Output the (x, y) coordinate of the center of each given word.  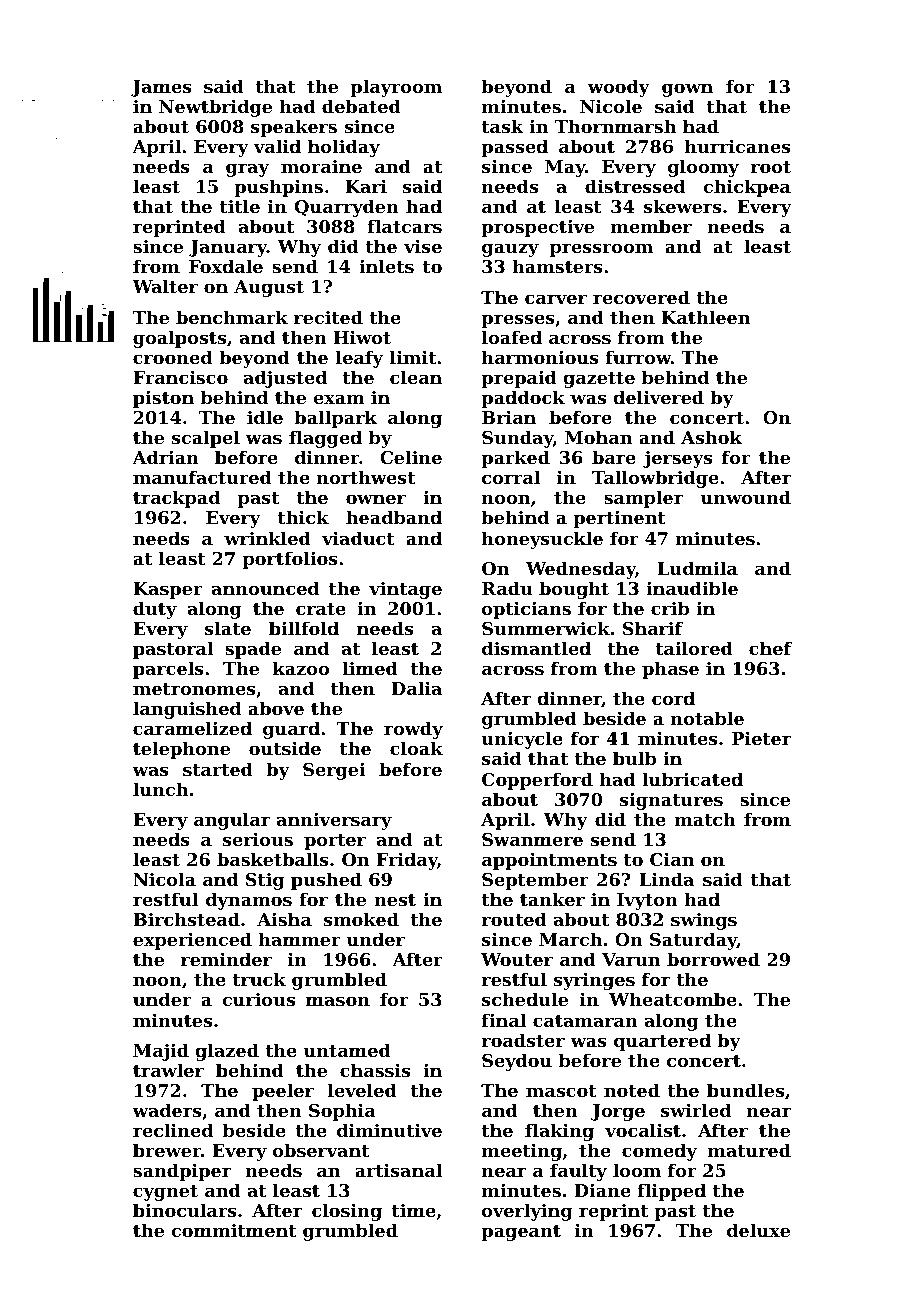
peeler (283, 1092)
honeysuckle (542, 540)
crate (321, 609)
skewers (682, 206)
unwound (746, 497)
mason (338, 1001)
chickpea (747, 188)
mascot (561, 1091)
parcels (168, 670)
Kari (366, 186)
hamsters (557, 266)
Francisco (180, 377)
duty (155, 610)
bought (574, 590)
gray (247, 170)
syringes (594, 981)
